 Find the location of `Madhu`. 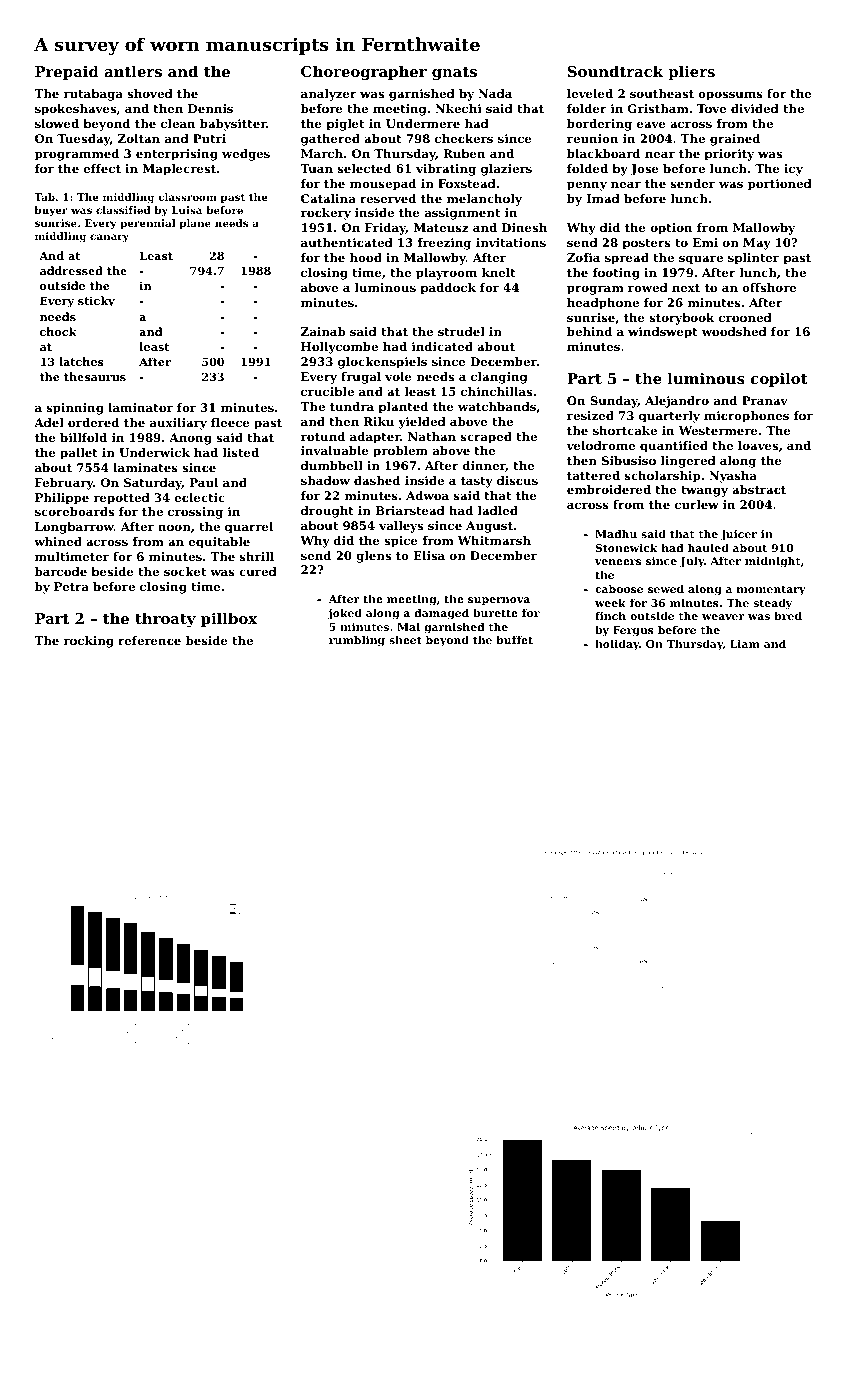

Madhu is located at coordinates (616, 533).
